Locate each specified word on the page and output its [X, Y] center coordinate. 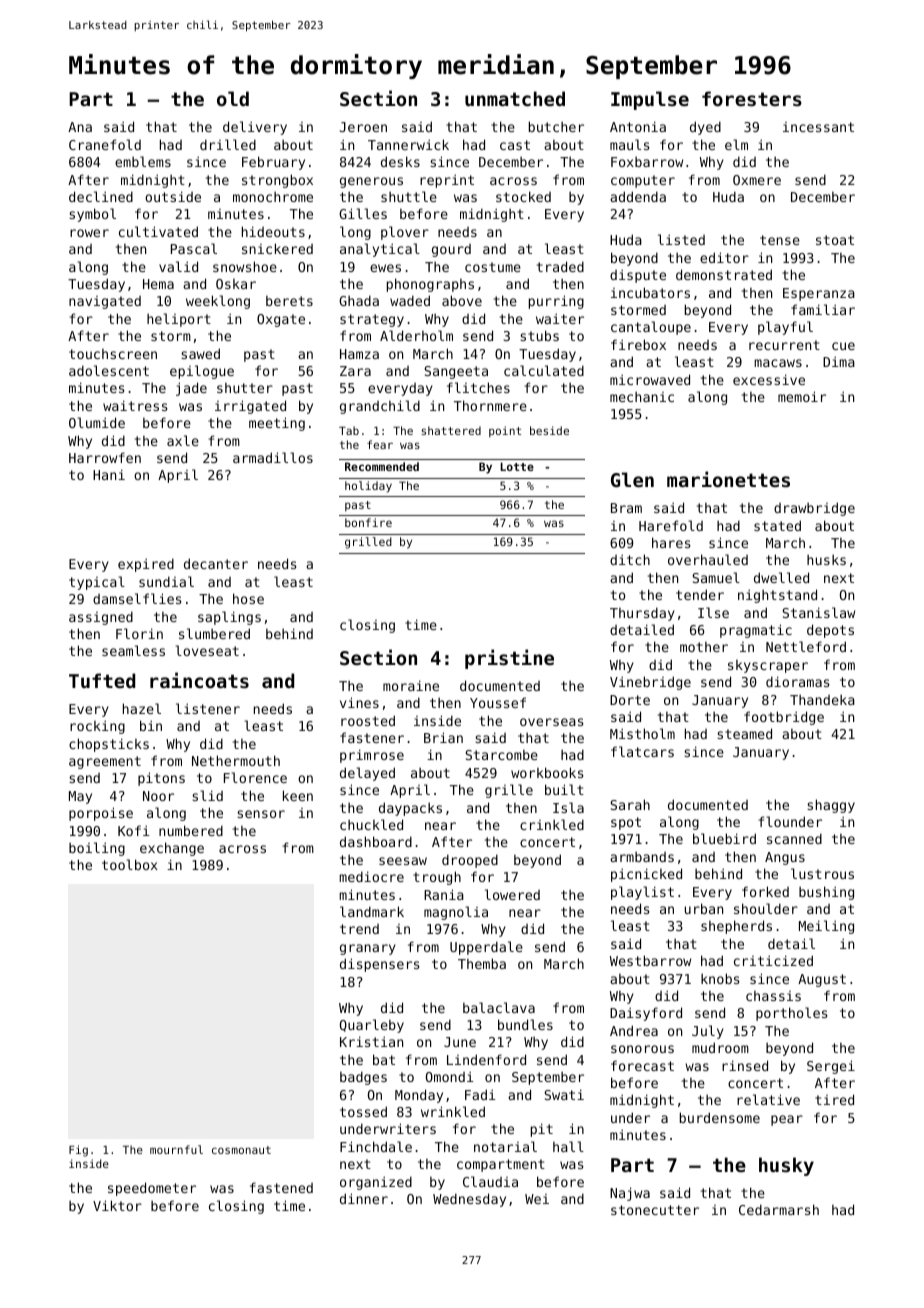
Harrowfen [105, 457]
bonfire [368, 522]
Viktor [117, 1205]
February [273, 163]
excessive [769, 379]
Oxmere [757, 180]
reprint [447, 181]
